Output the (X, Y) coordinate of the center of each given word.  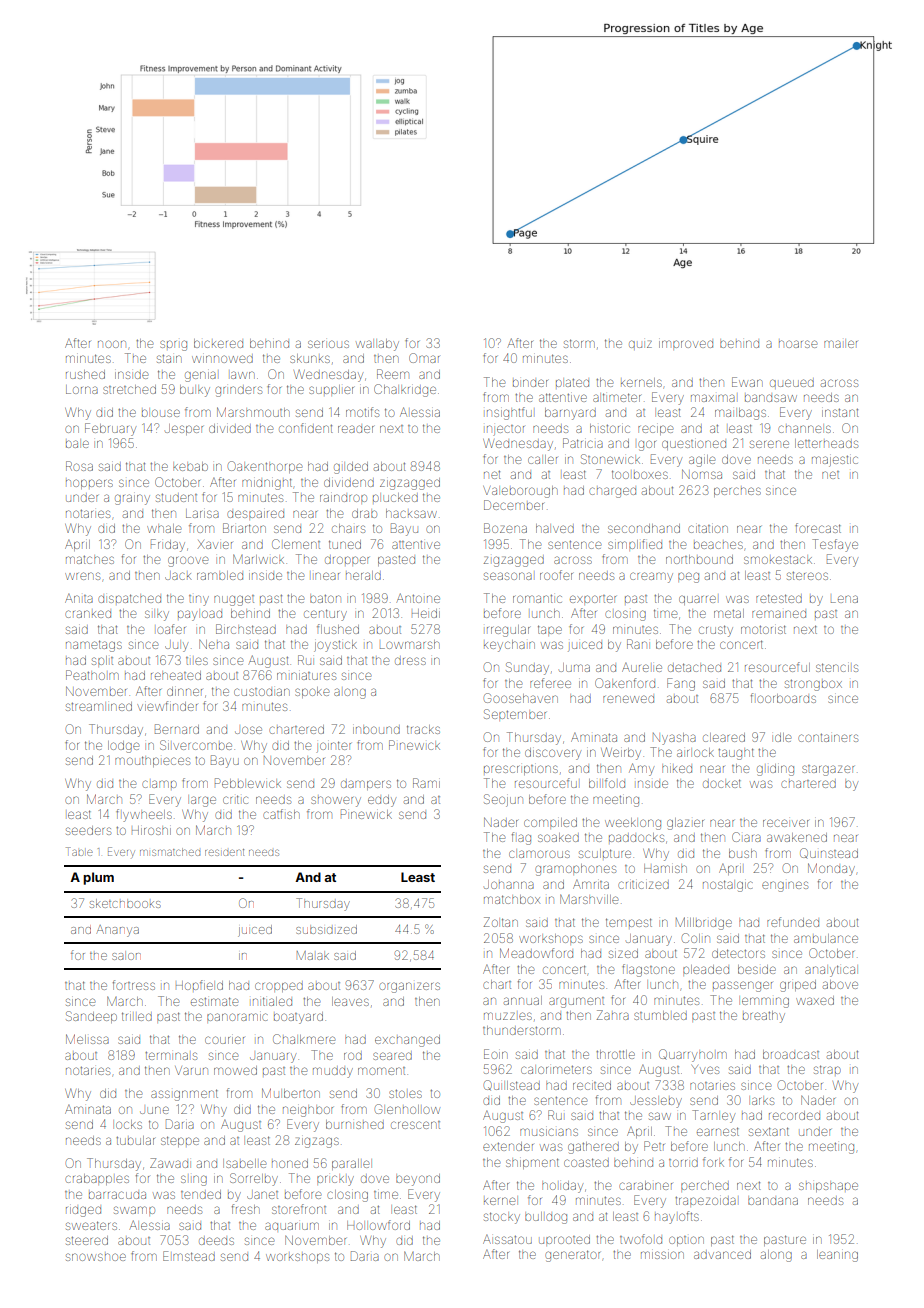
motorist (763, 629)
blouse (161, 413)
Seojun (503, 800)
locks (129, 1124)
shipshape (828, 1187)
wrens (82, 576)
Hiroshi (151, 830)
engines (785, 886)
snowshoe (96, 1257)
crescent (415, 1125)
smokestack (778, 560)
